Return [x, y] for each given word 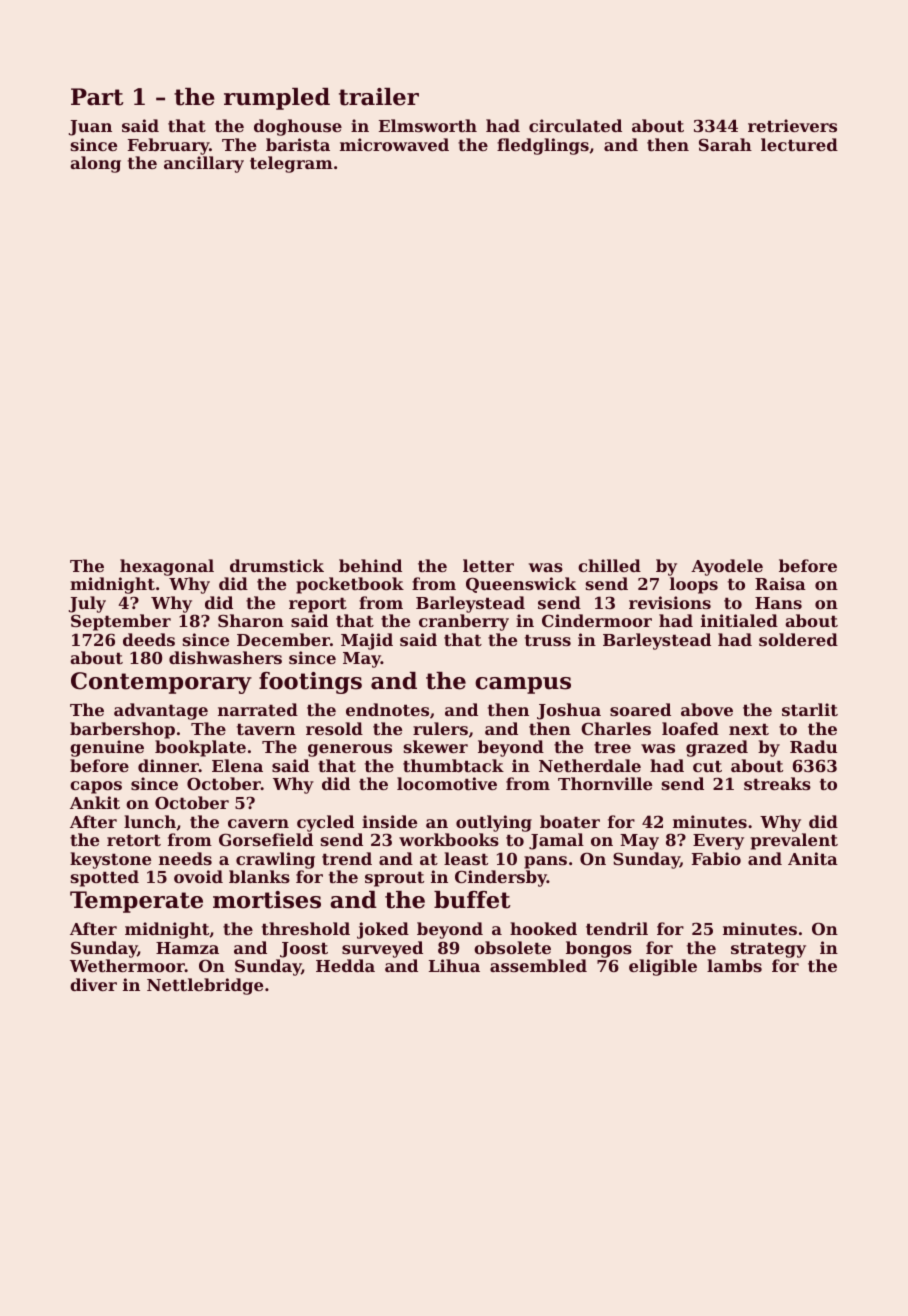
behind [370, 565]
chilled [609, 565]
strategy [768, 950]
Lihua [454, 965]
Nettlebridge [205, 986]
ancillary [204, 164]
